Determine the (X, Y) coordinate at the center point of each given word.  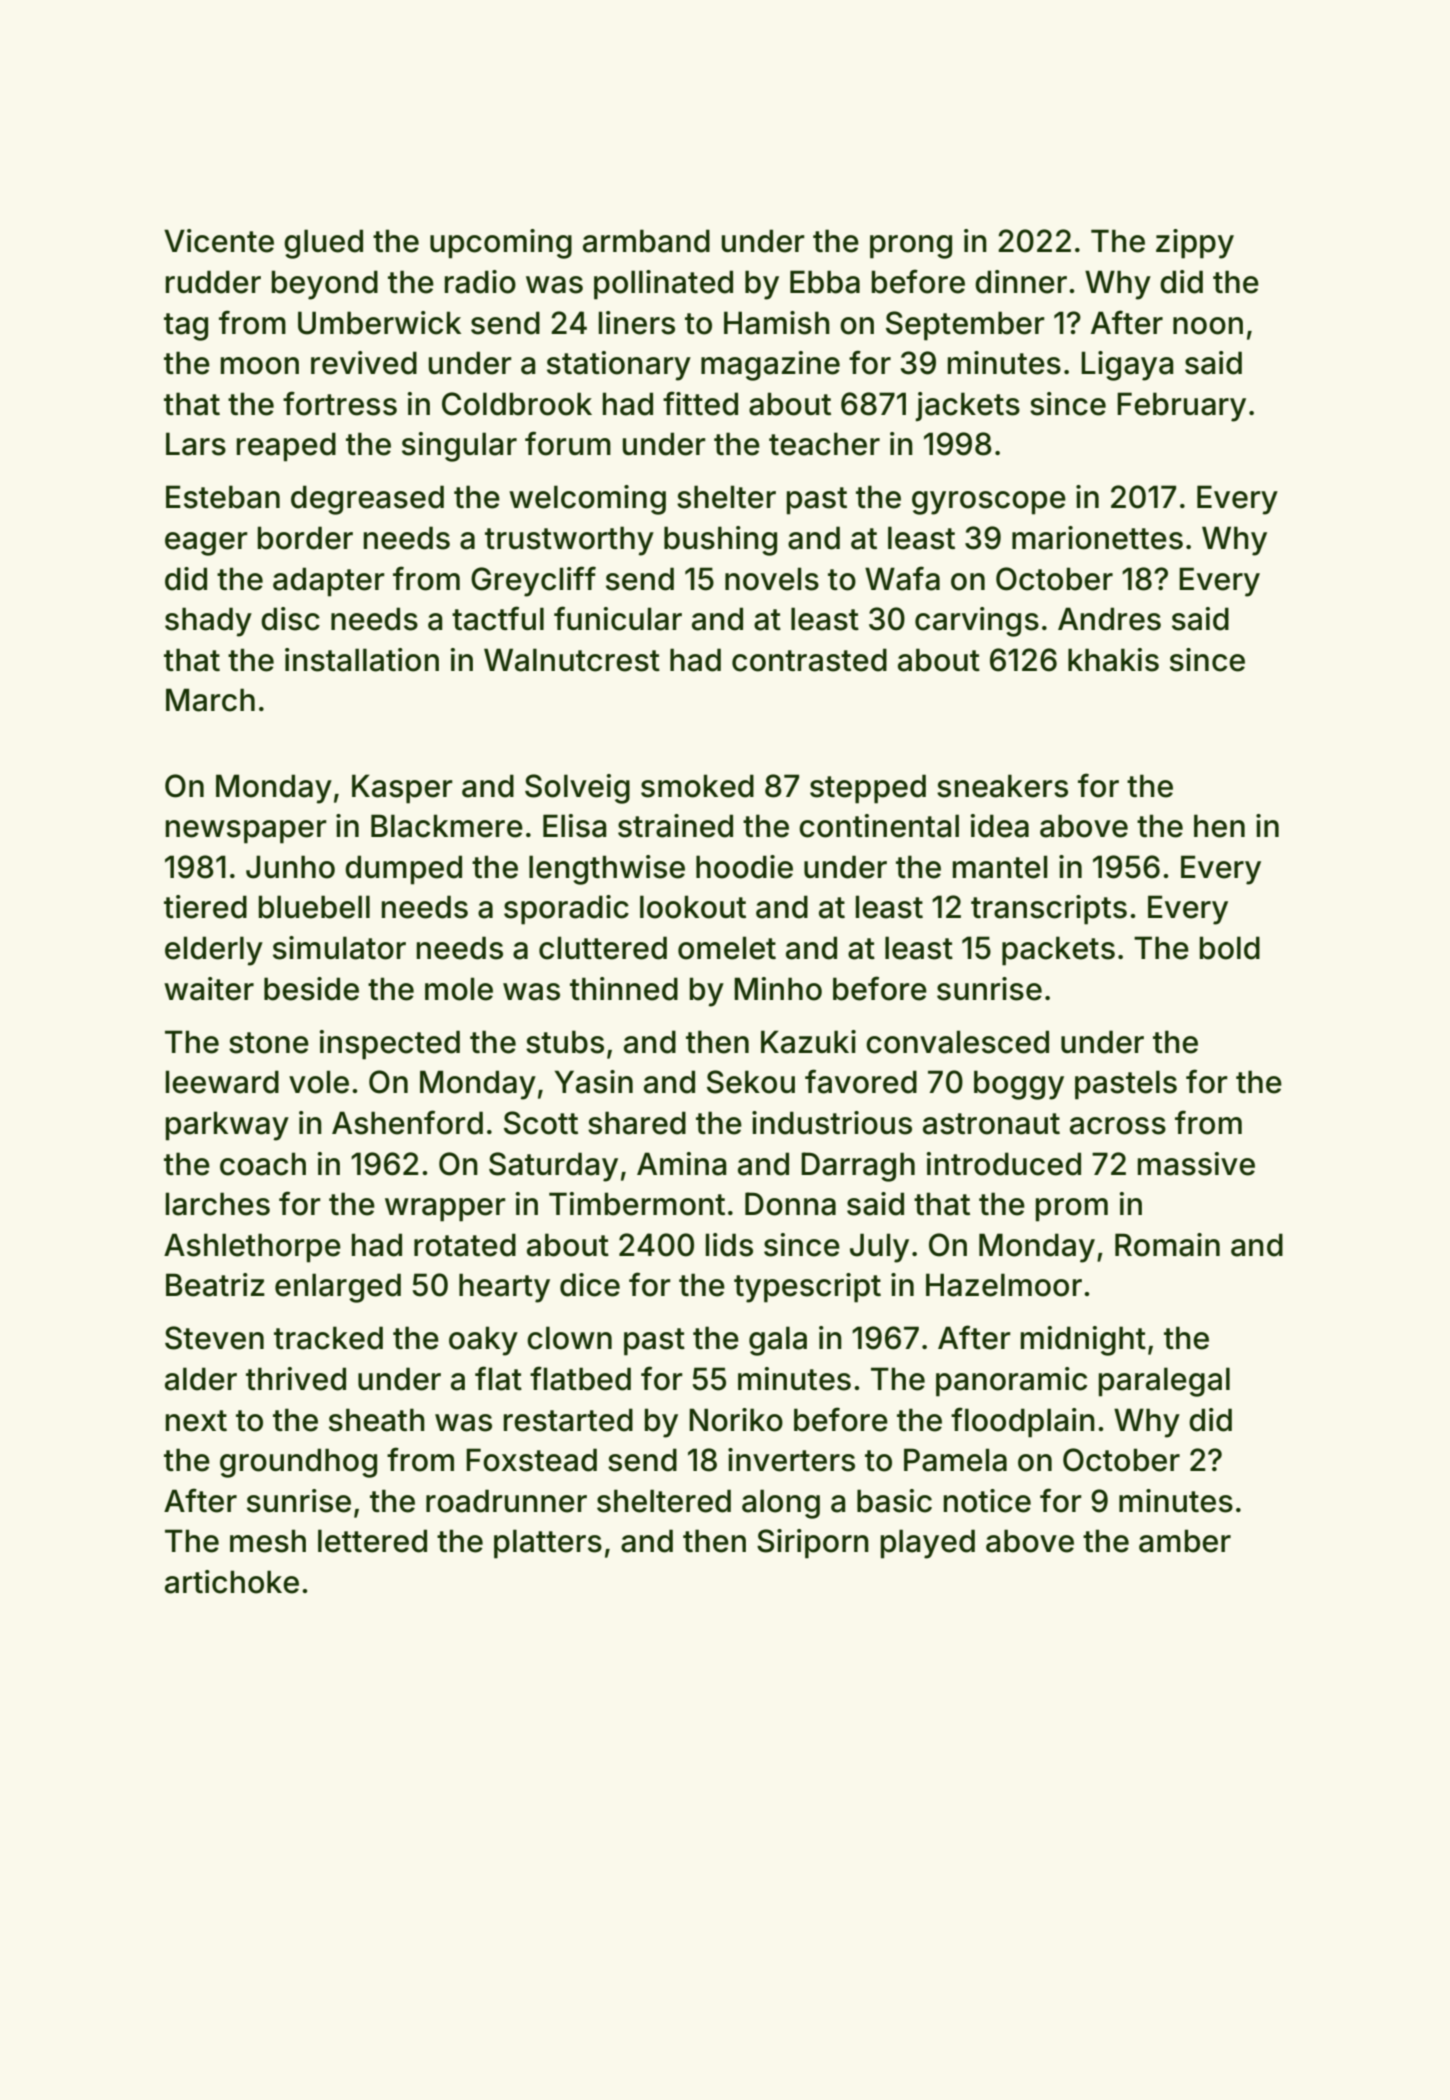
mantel (1000, 867)
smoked (697, 786)
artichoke (232, 1582)
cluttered (603, 948)
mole (459, 989)
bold (1230, 948)
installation (362, 660)
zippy (1195, 244)
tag (186, 327)
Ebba (825, 282)
